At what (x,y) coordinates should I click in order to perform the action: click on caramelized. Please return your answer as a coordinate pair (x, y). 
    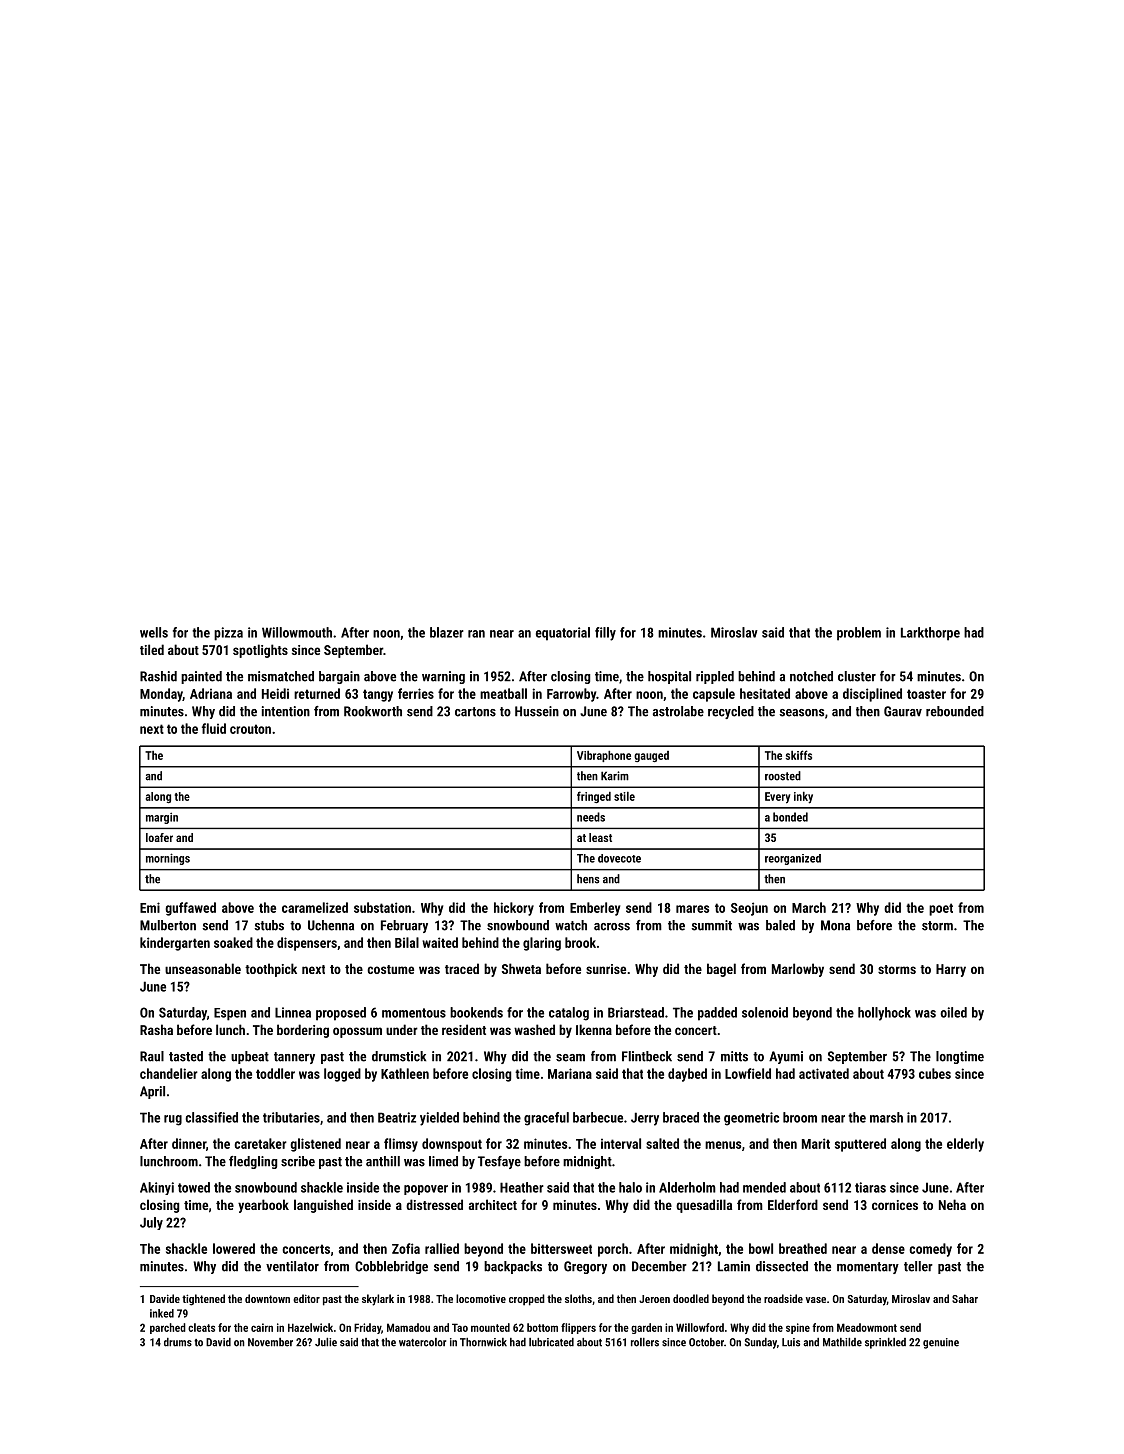
    Looking at the image, I should click on (315, 907).
